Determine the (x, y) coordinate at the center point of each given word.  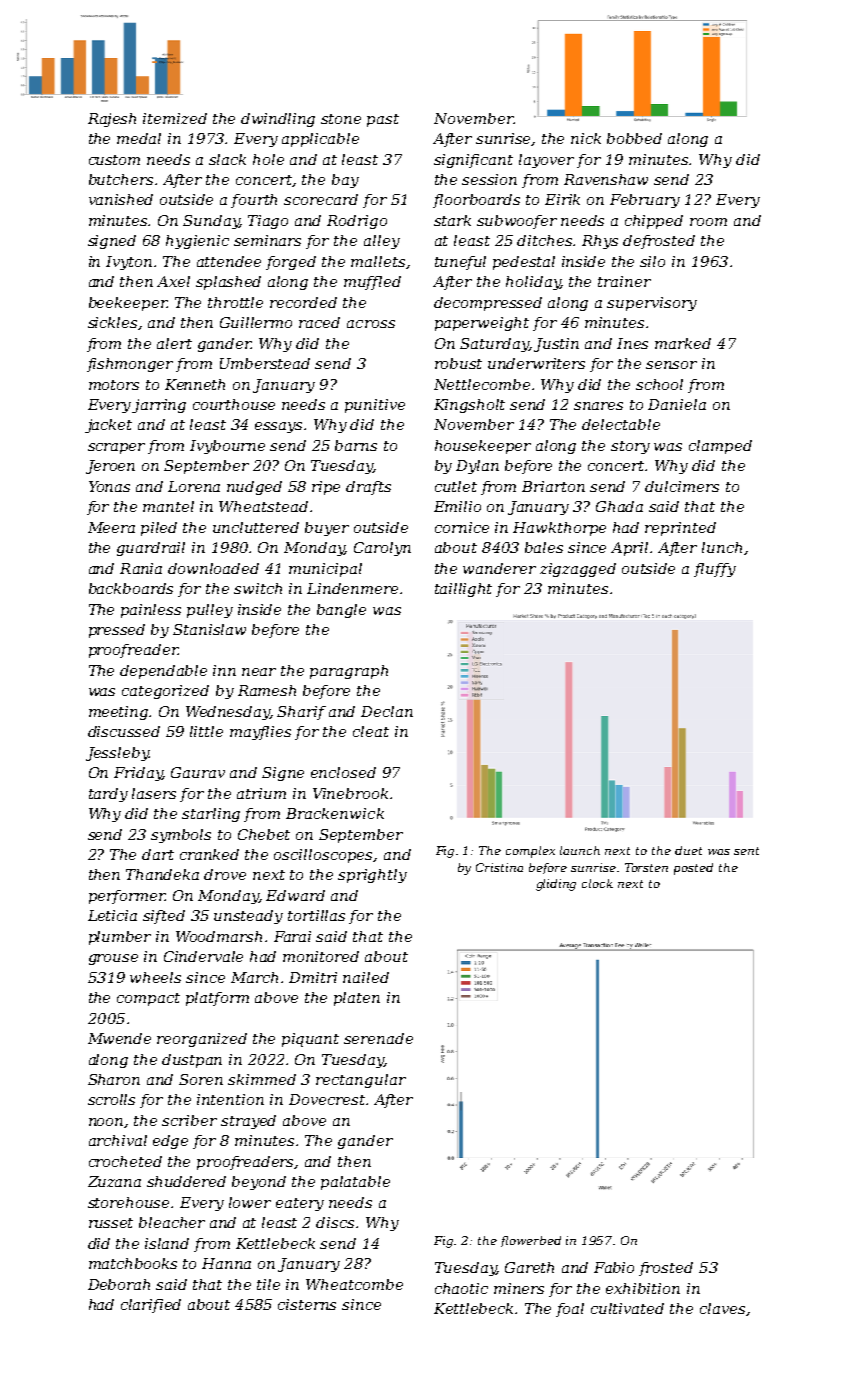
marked (683, 343)
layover (546, 161)
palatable (355, 1183)
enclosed (343, 772)
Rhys (600, 242)
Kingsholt (469, 406)
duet (688, 850)
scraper (116, 448)
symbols (181, 836)
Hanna (226, 1263)
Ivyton (129, 263)
